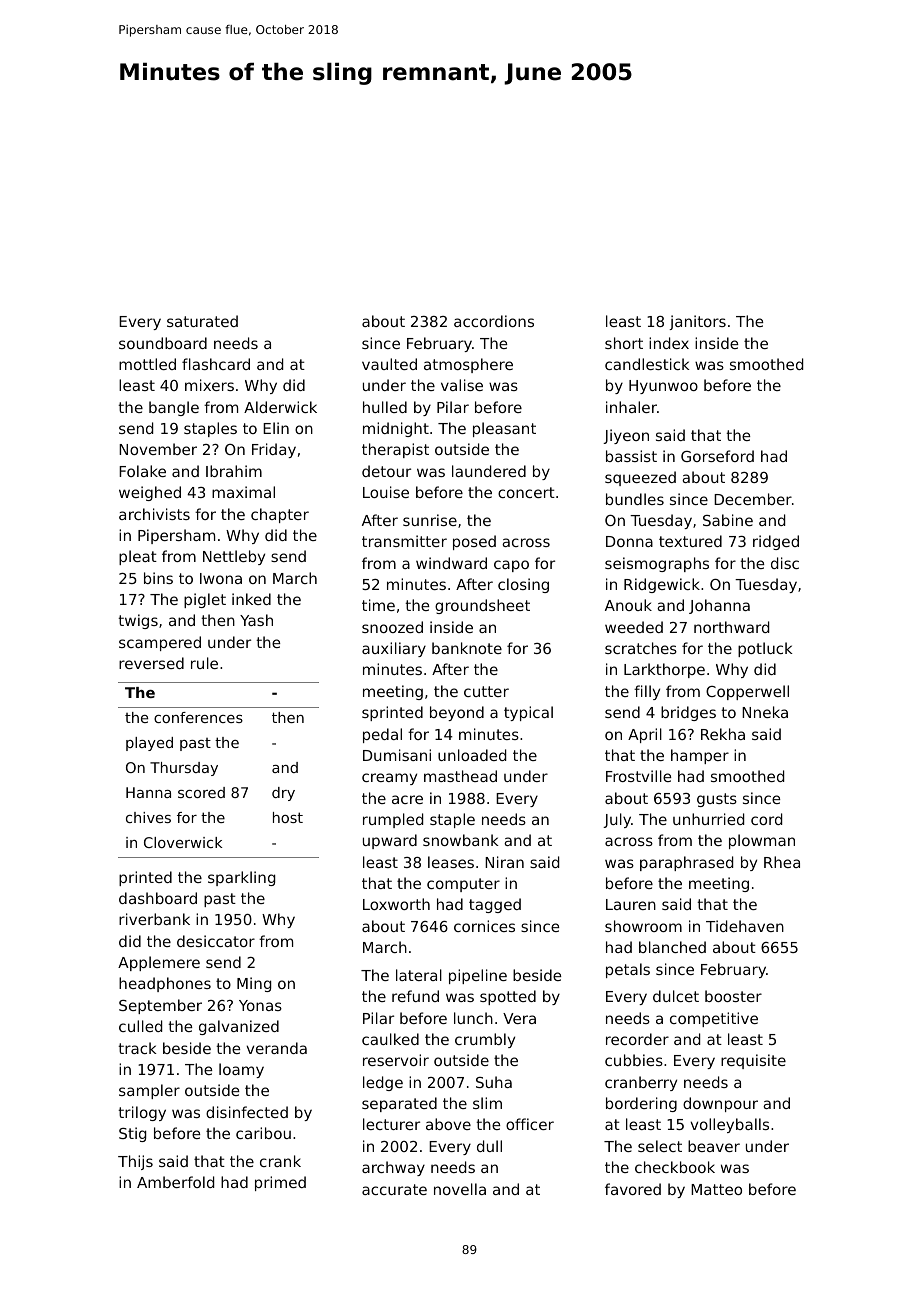 The height and width of the screenshot is (1308, 924). What do you see at coordinates (378, 605) in the screenshot?
I see `time` at bounding box center [378, 605].
